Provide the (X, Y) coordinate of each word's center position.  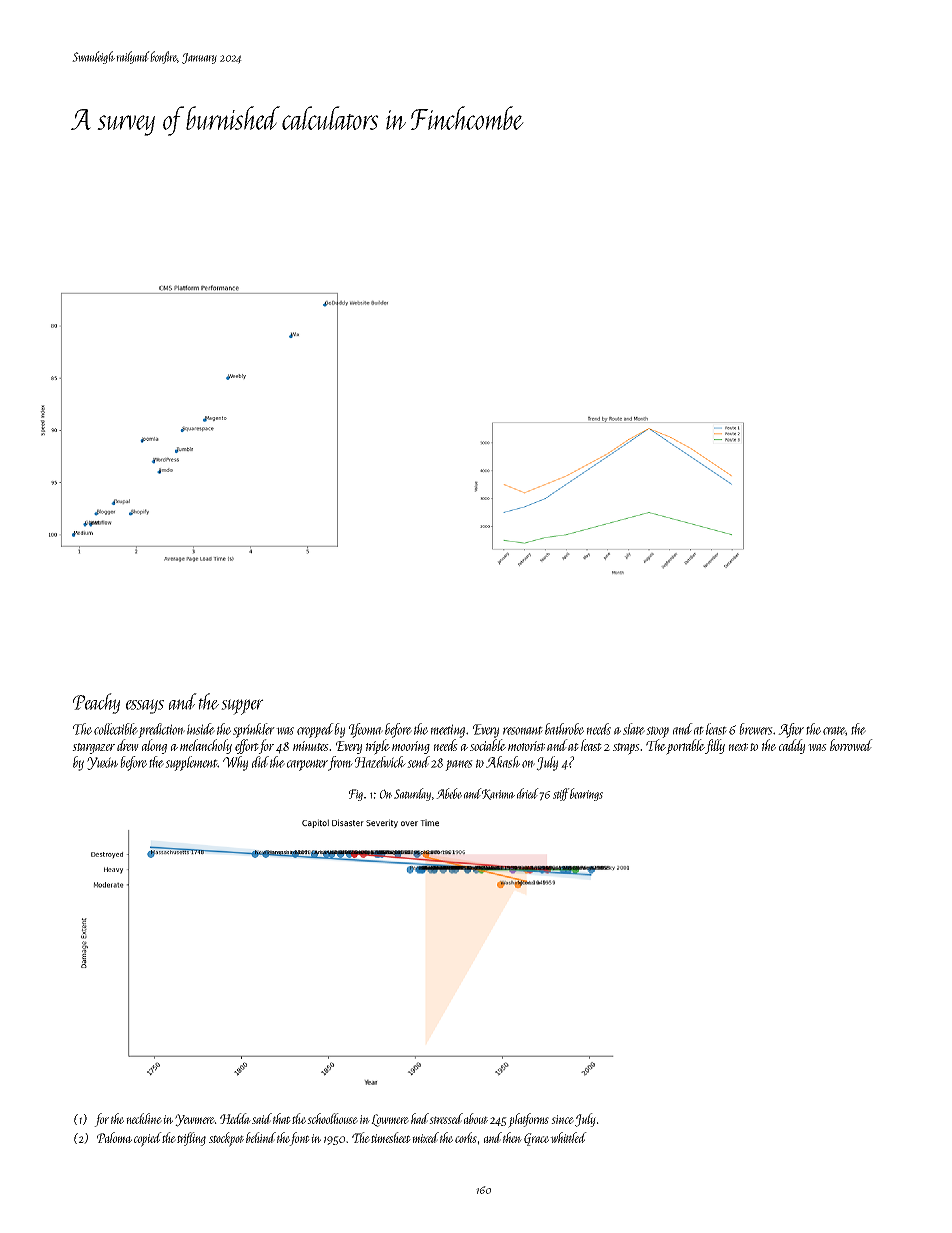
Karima (498, 794)
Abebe (449, 793)
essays (145, 706)
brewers (756, 729)
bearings (586, 794)
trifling (191, 1139)
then (512, 1137)
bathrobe (564, 729)
